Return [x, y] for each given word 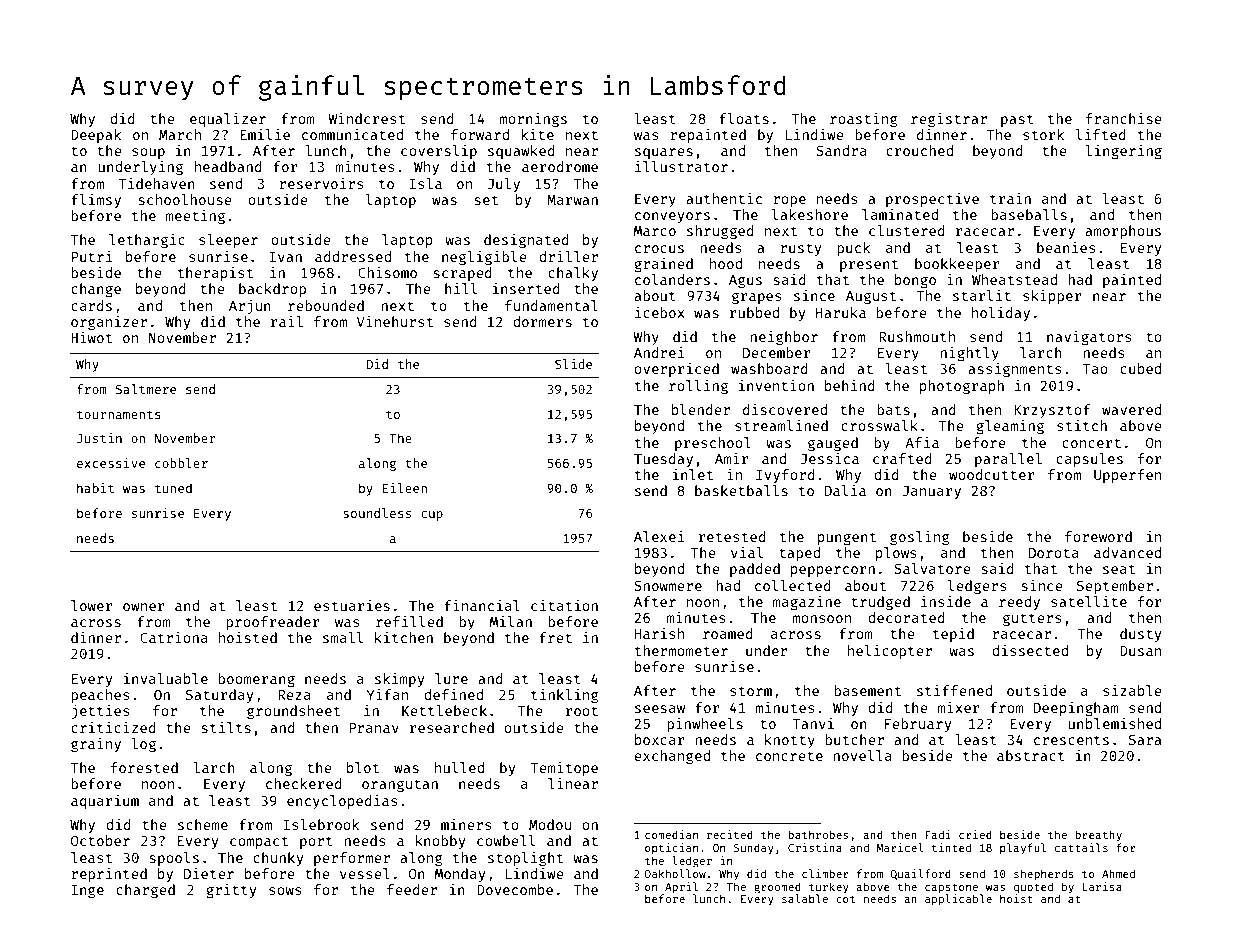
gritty [231, 891]
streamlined [781, 425]
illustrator [681, 166]
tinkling [565, 696]
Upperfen [1127, 476]
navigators [1089, 338]
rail [287, 321]
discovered [785, 409]
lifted [1101, 134]
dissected [1030, 650]
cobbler [181, 463]
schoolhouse [185, 199]
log [143, 745]
